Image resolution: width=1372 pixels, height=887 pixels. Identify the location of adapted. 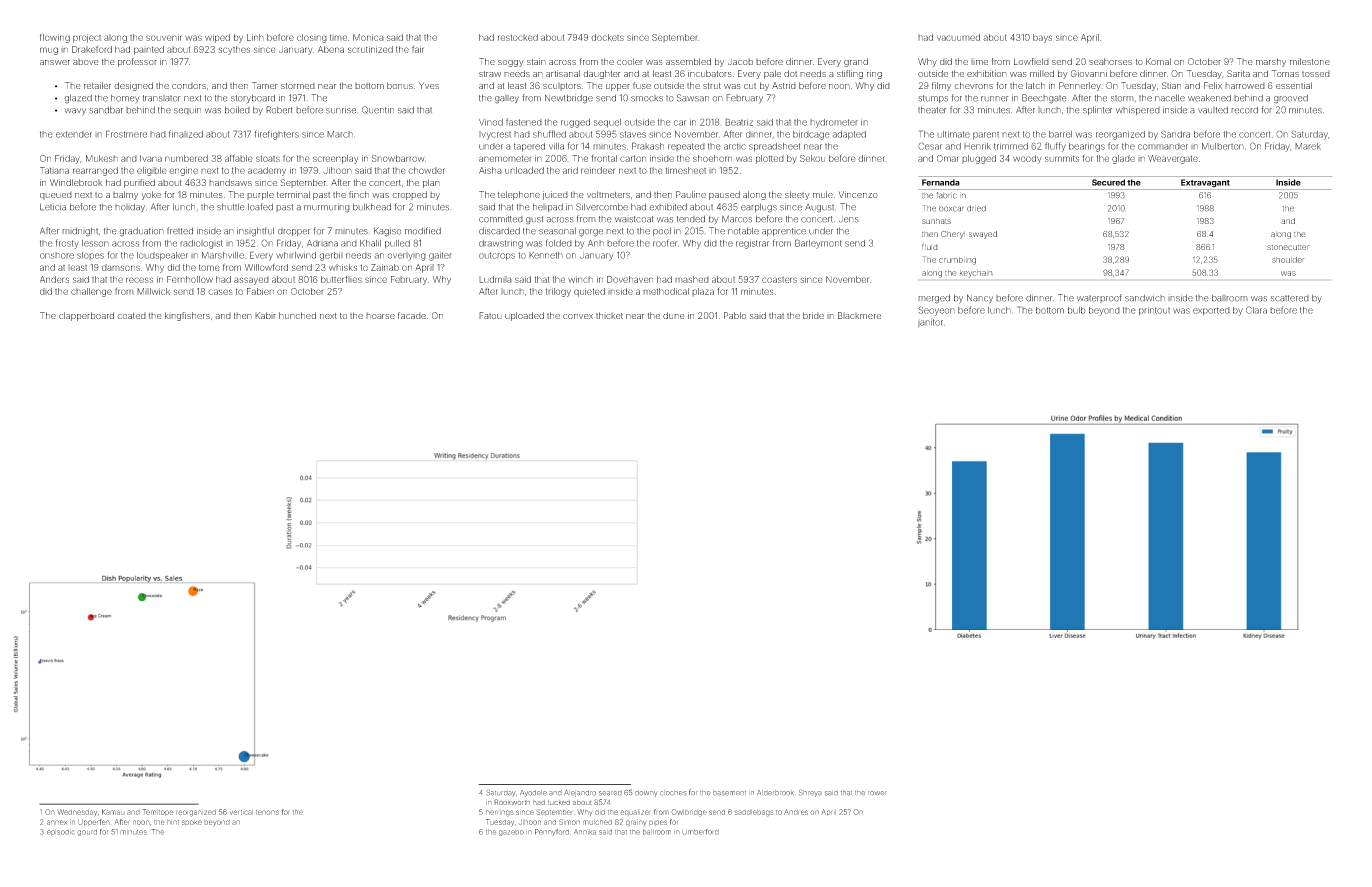
(849, 135).
